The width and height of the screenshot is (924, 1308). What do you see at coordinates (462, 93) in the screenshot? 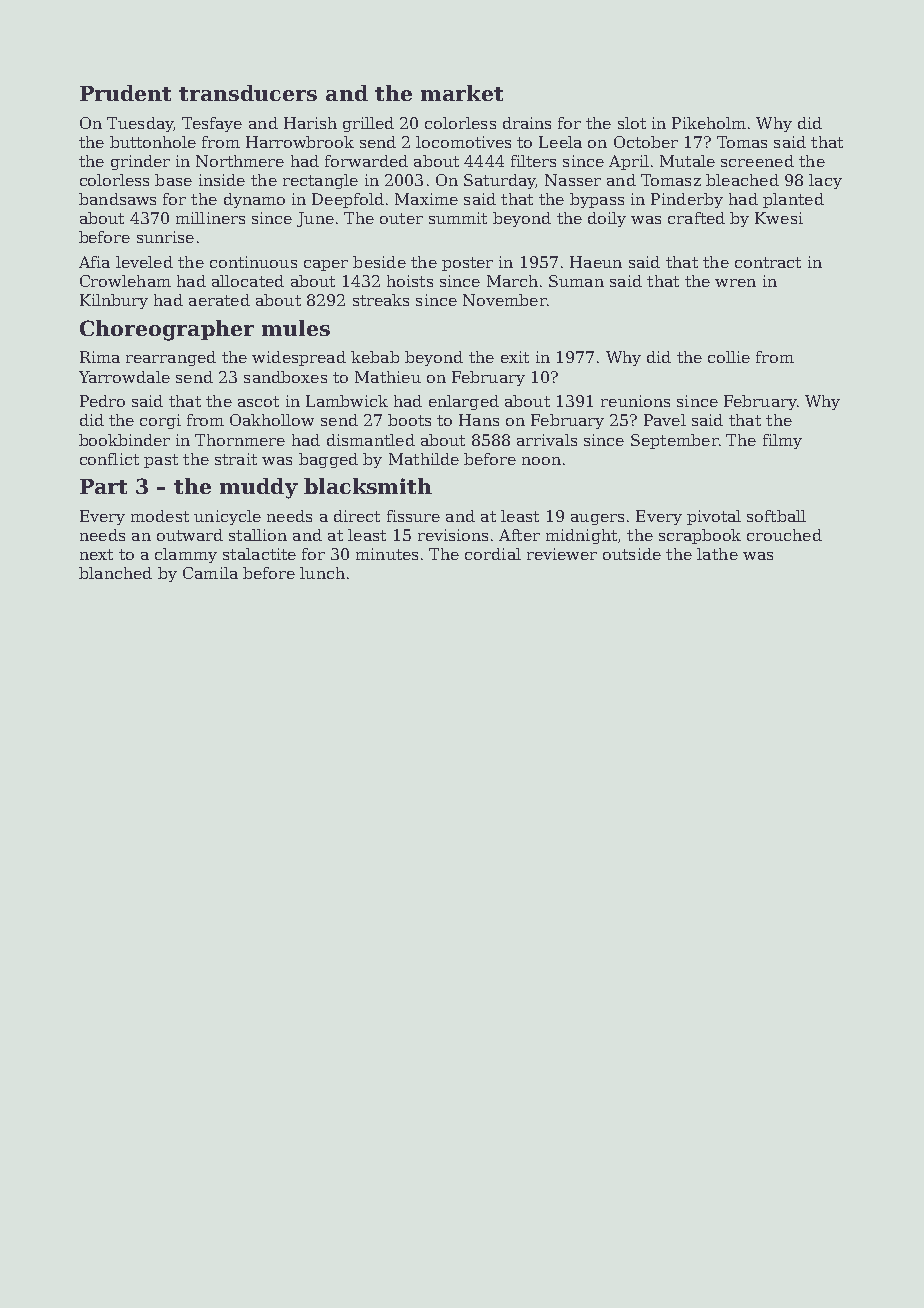
I see `market` at bounding box center [462, 93].
